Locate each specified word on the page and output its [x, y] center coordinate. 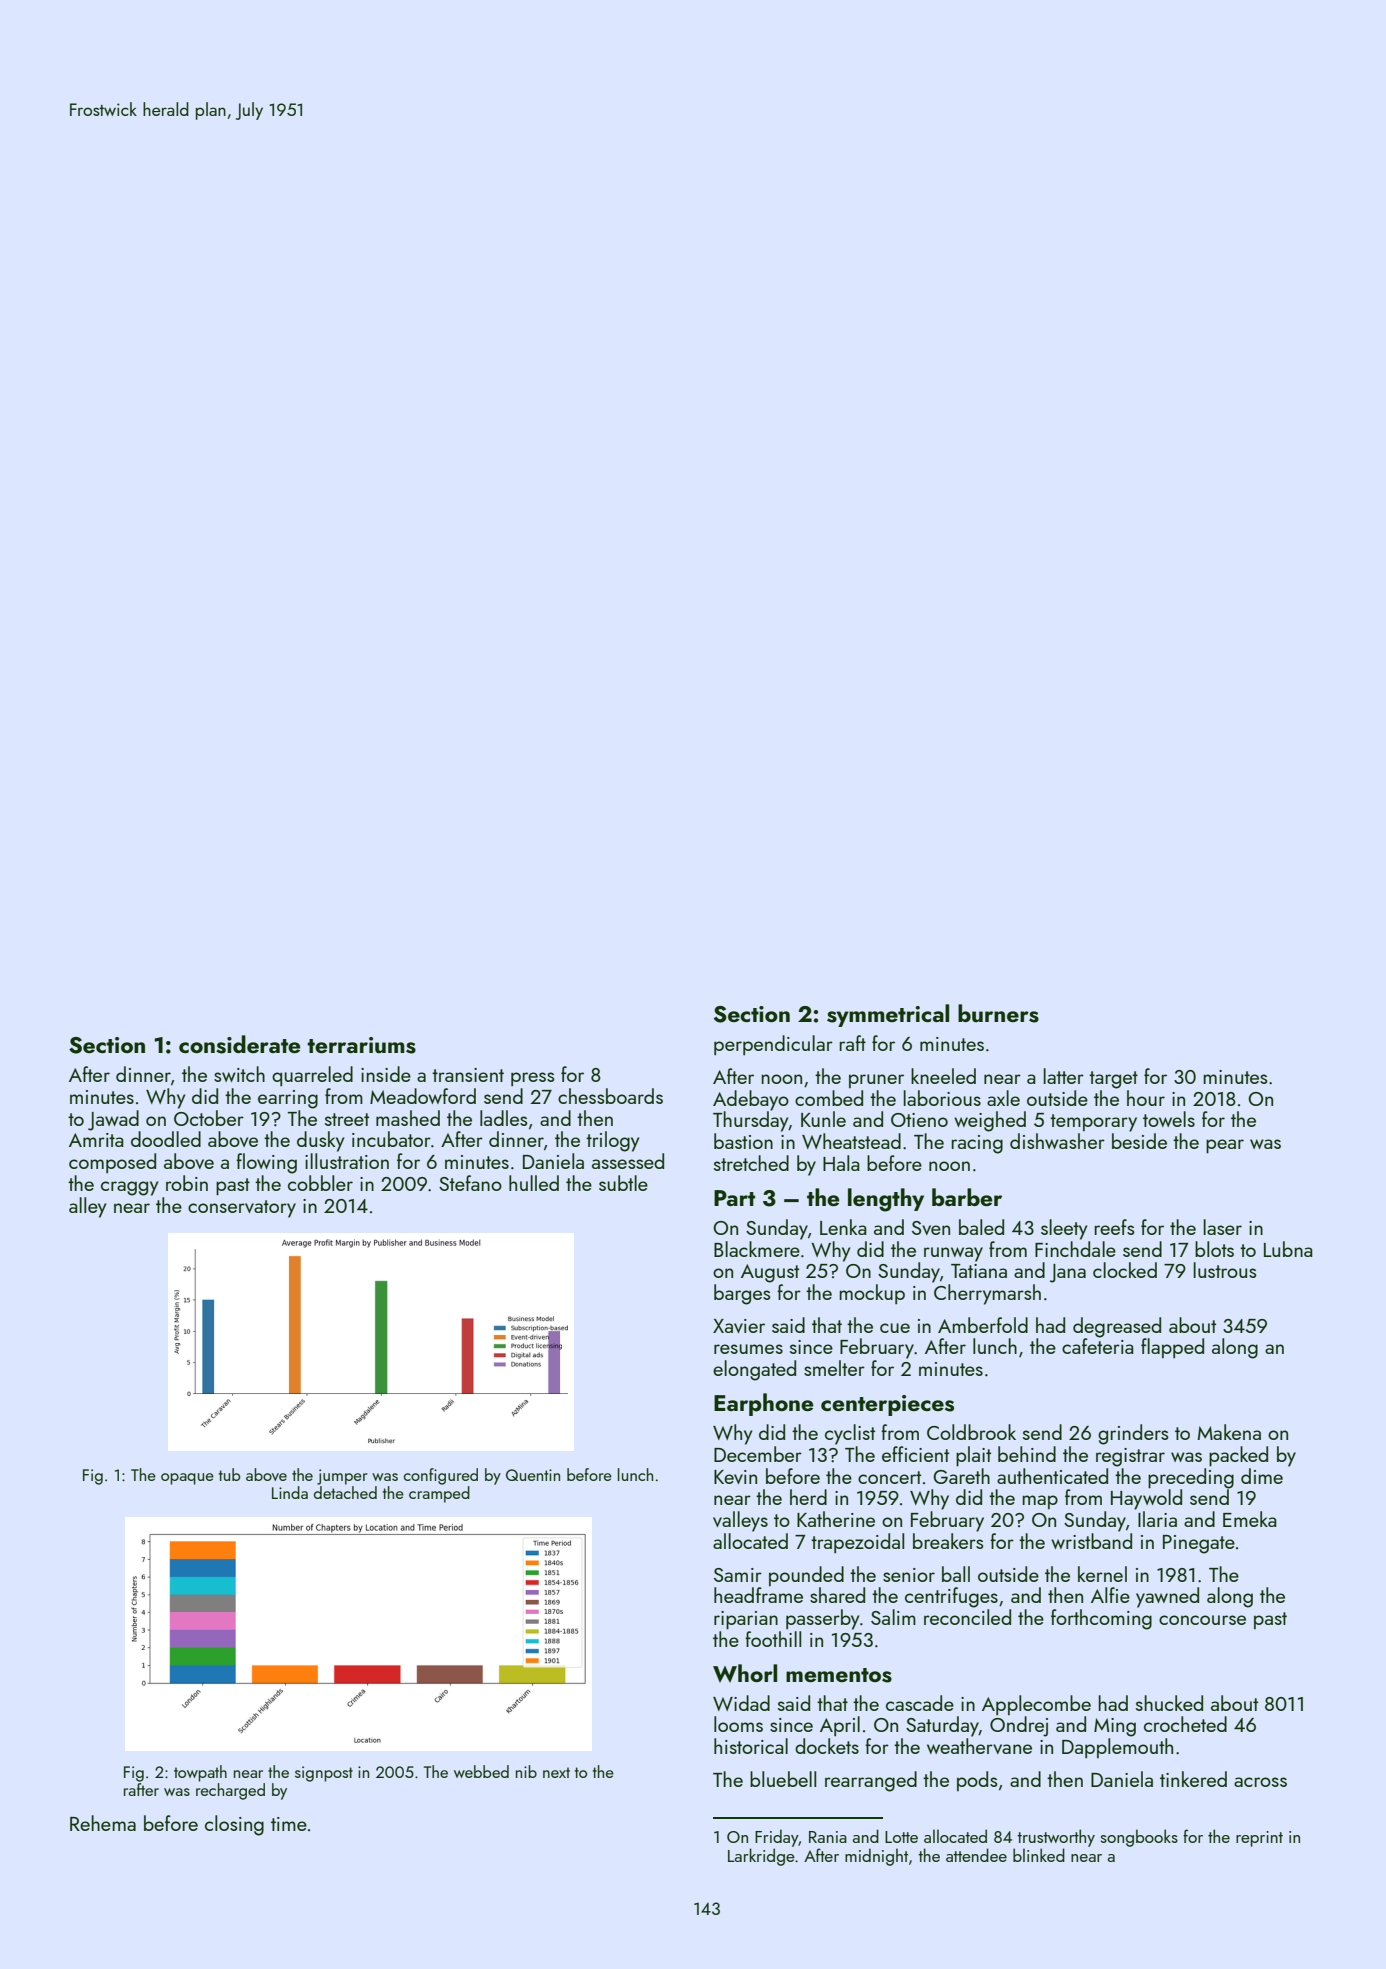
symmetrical [888, 1015]
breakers [948, 1541]
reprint [1259, 1839]
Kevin [735, 1477]
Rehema [103, 1823]
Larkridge [761, 1857]
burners [998, 1013]
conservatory [242, 1209]
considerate [239, 1044]
